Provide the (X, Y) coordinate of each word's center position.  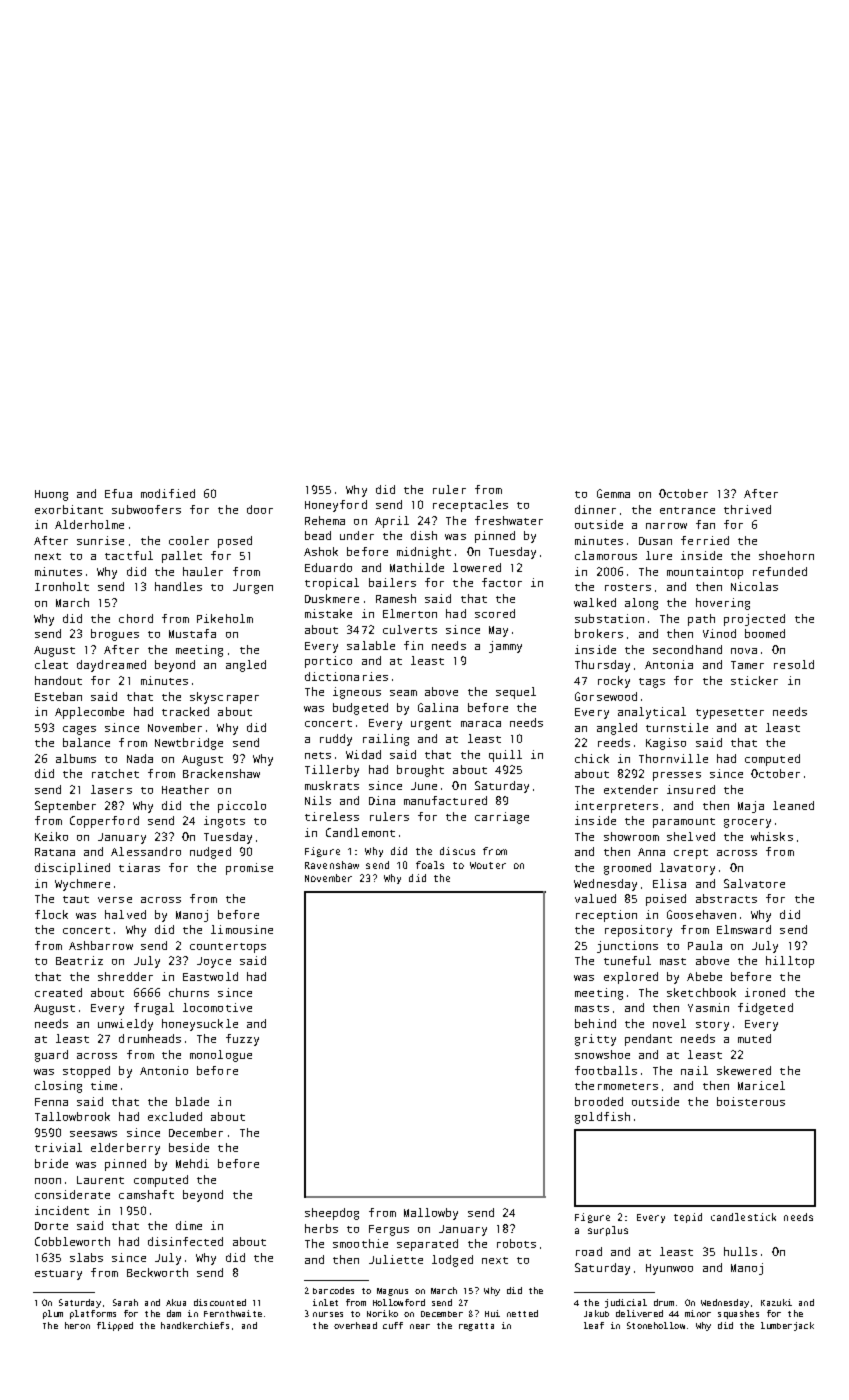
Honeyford (336, 506)
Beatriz (79, 960)
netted (522, 1313)
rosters (628, 587)
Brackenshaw (221, 773)
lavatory (687, 869)
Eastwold (210, 976)
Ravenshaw (332, 865)
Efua (118, 493)
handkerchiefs (195, 1325)
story (712, 1026)
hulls (740, 1251)
